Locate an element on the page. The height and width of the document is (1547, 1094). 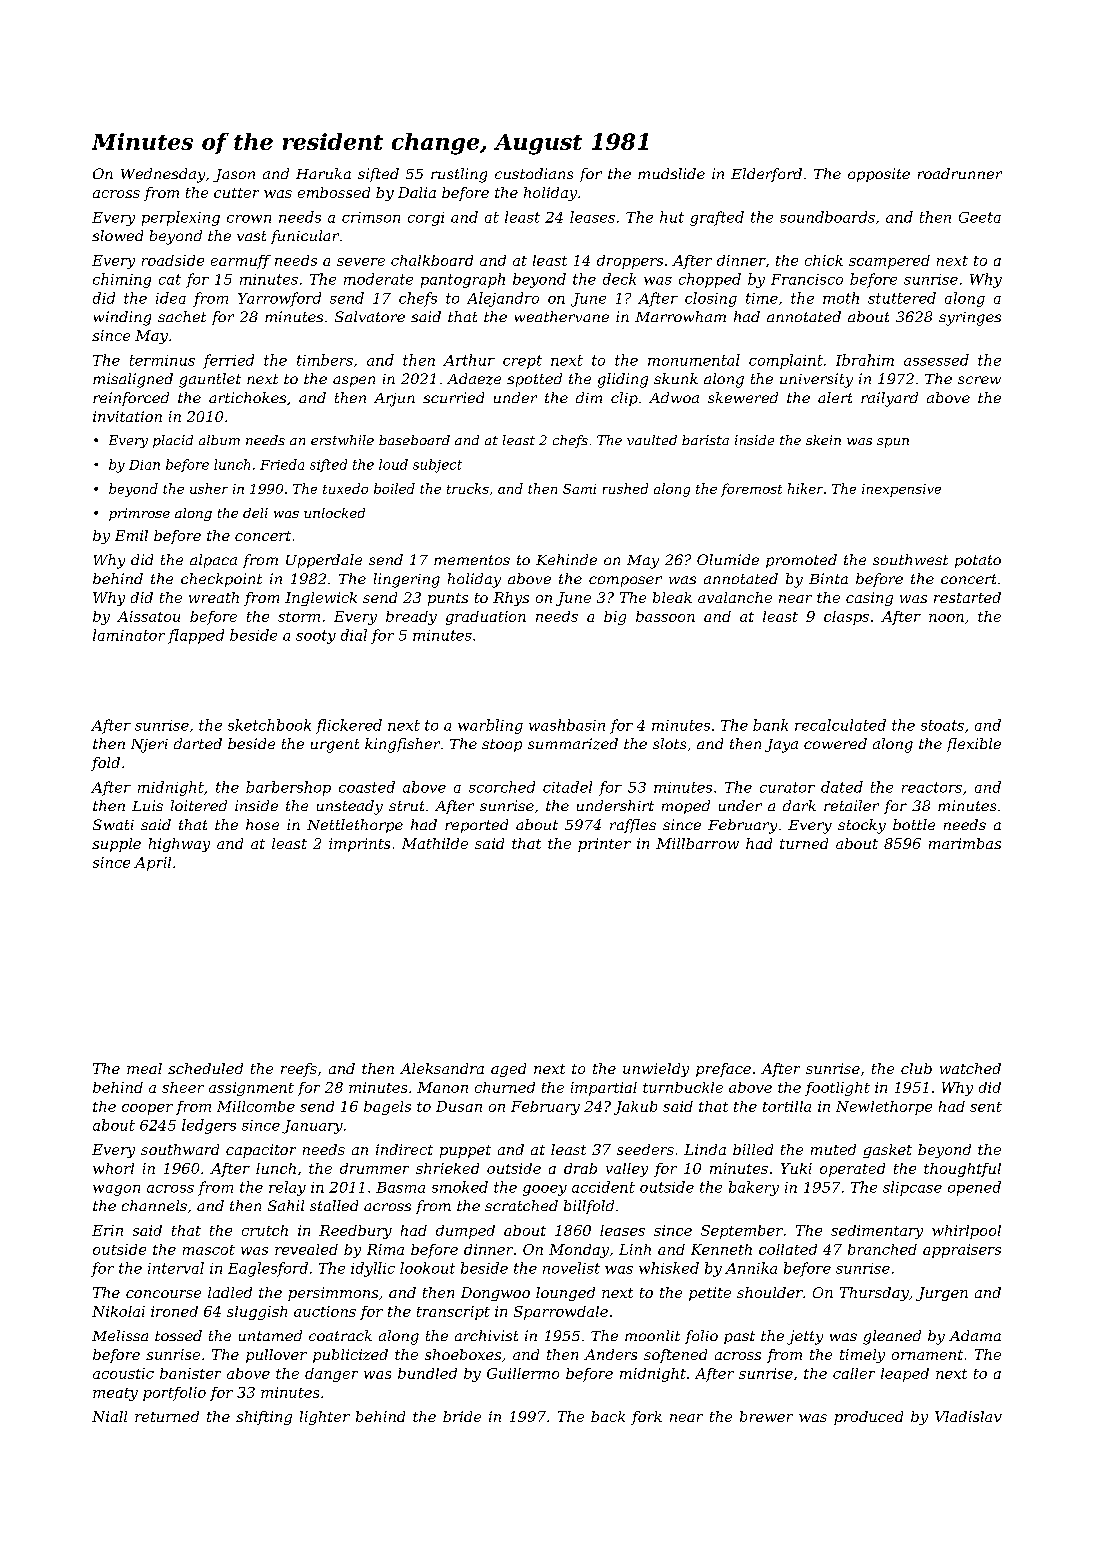
jetty is located at coordinates (805, 1337).
